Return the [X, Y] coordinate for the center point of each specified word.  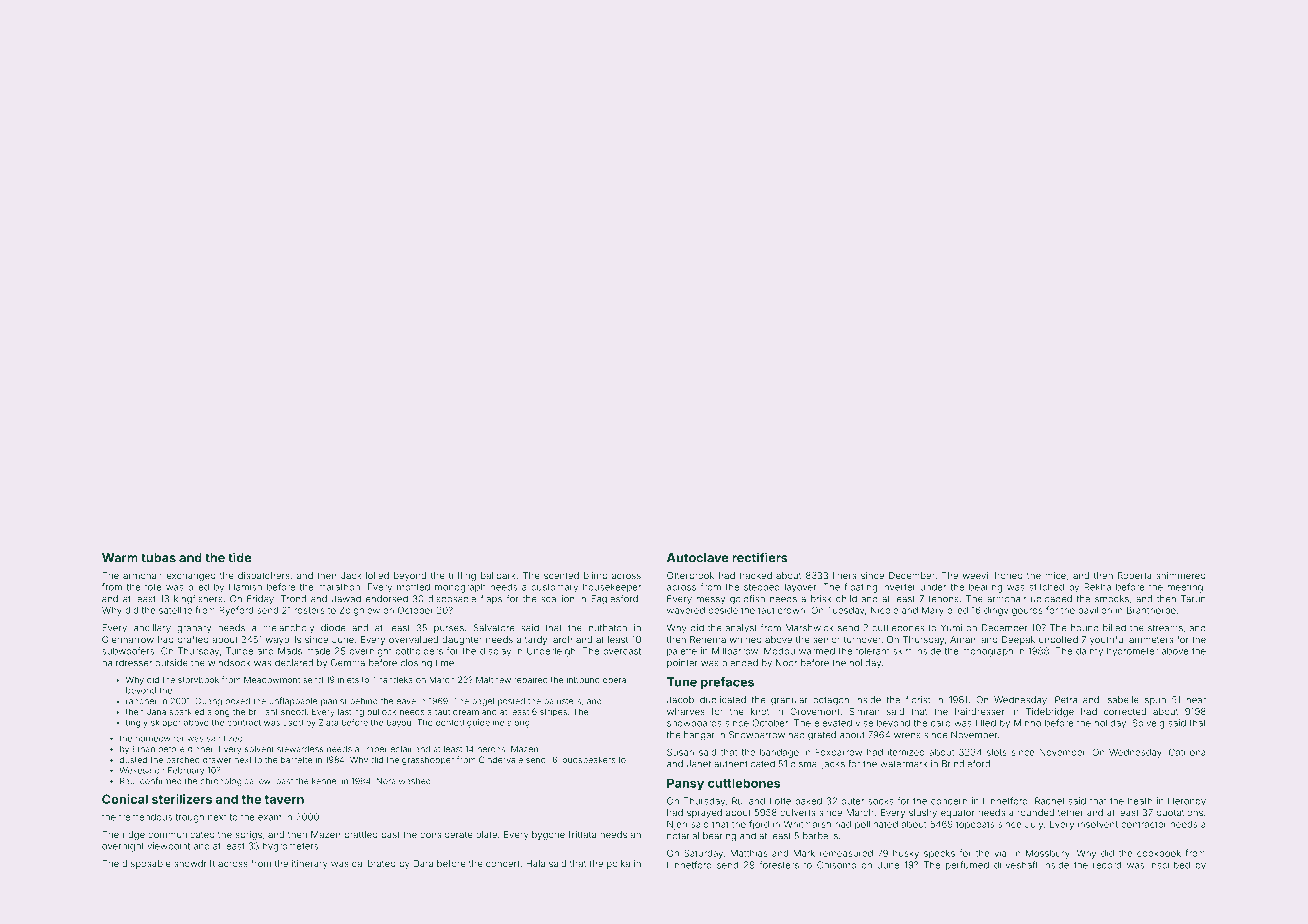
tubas [158, 558]
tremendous [145, 817]
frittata [582, 834]
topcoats [975, 825]
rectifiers [760, 557]
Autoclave [698, 558]
